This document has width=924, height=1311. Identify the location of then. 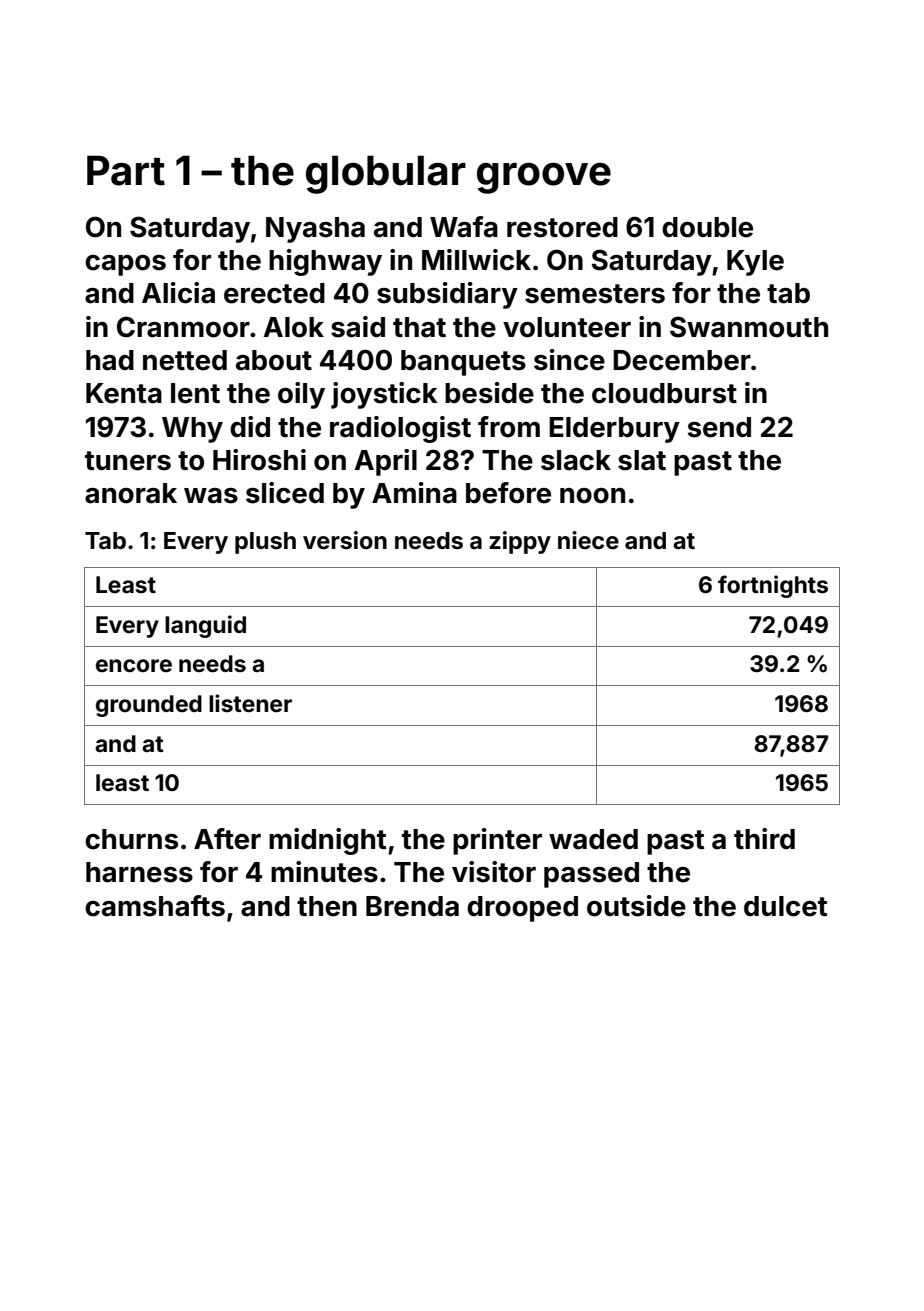
(327, 906).
